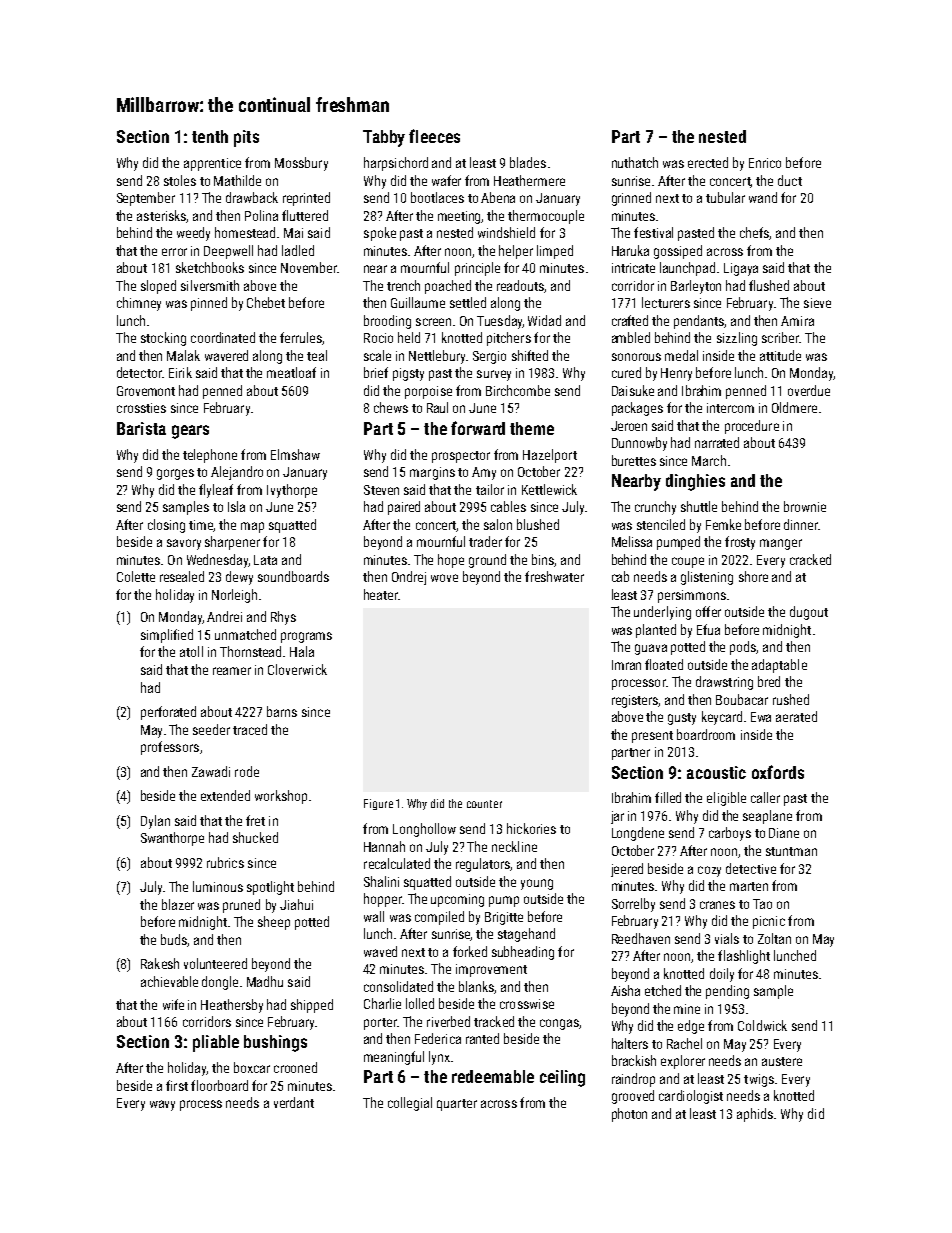  I want to click on coupe, so click(688, 562).
